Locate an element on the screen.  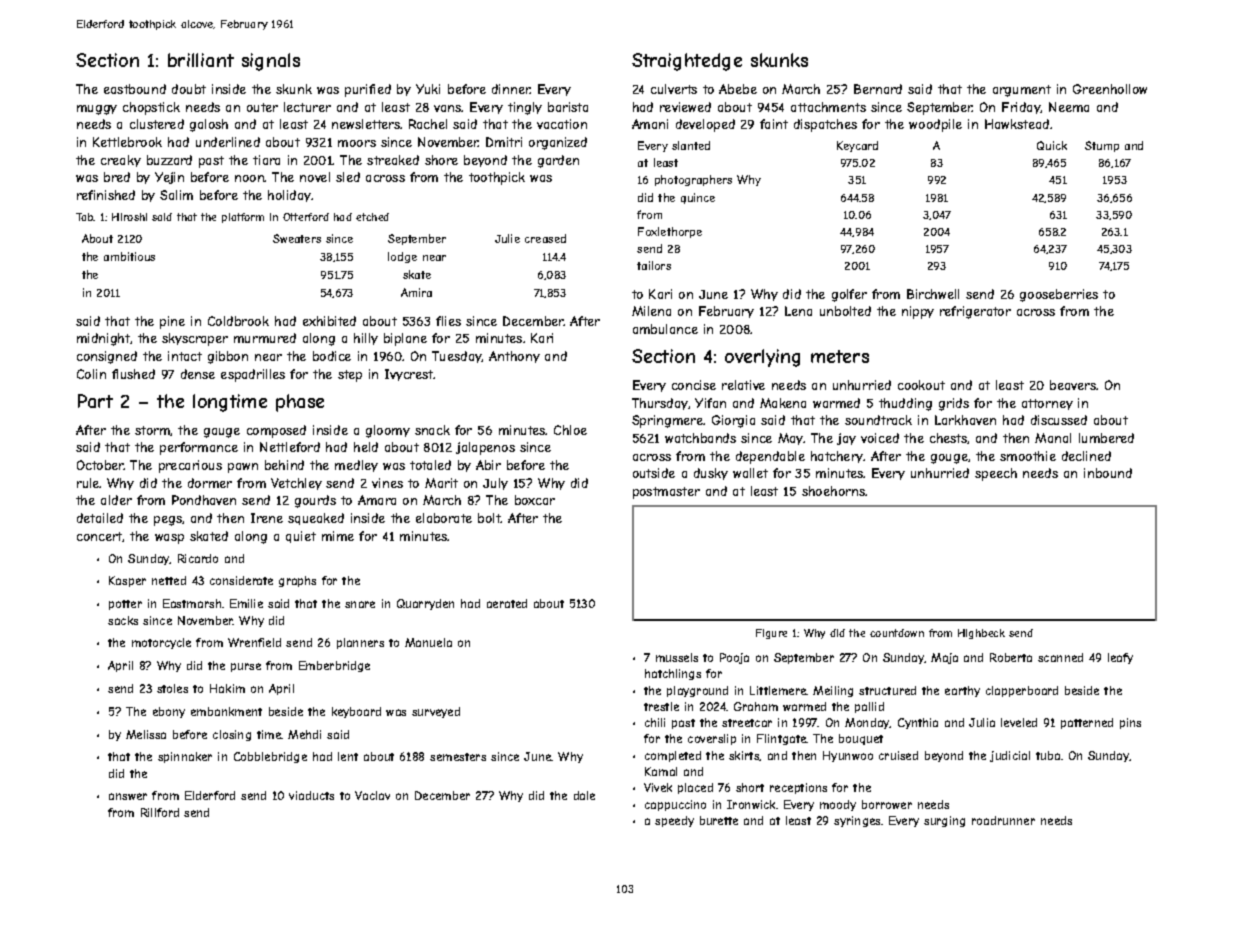
Roberta is located at coordinates (1011, 657).
